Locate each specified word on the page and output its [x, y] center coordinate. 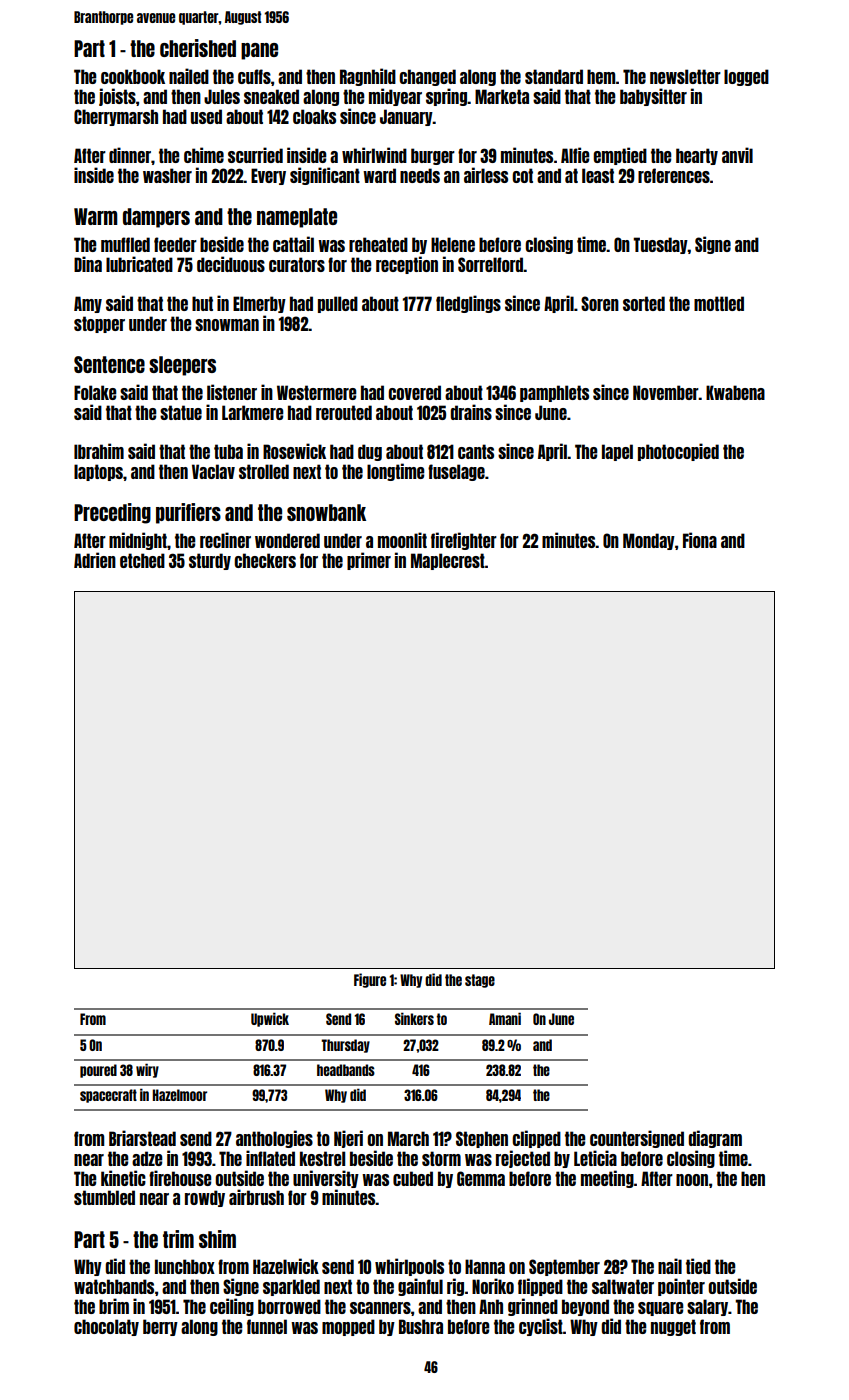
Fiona [700, 540]
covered [414, 392]
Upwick [270, 1019]
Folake [95, 392]
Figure [370, 980]
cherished [198, 48]
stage [480, 981]
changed [427, 77]
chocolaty [106, 1327]
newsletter [685, 76]
